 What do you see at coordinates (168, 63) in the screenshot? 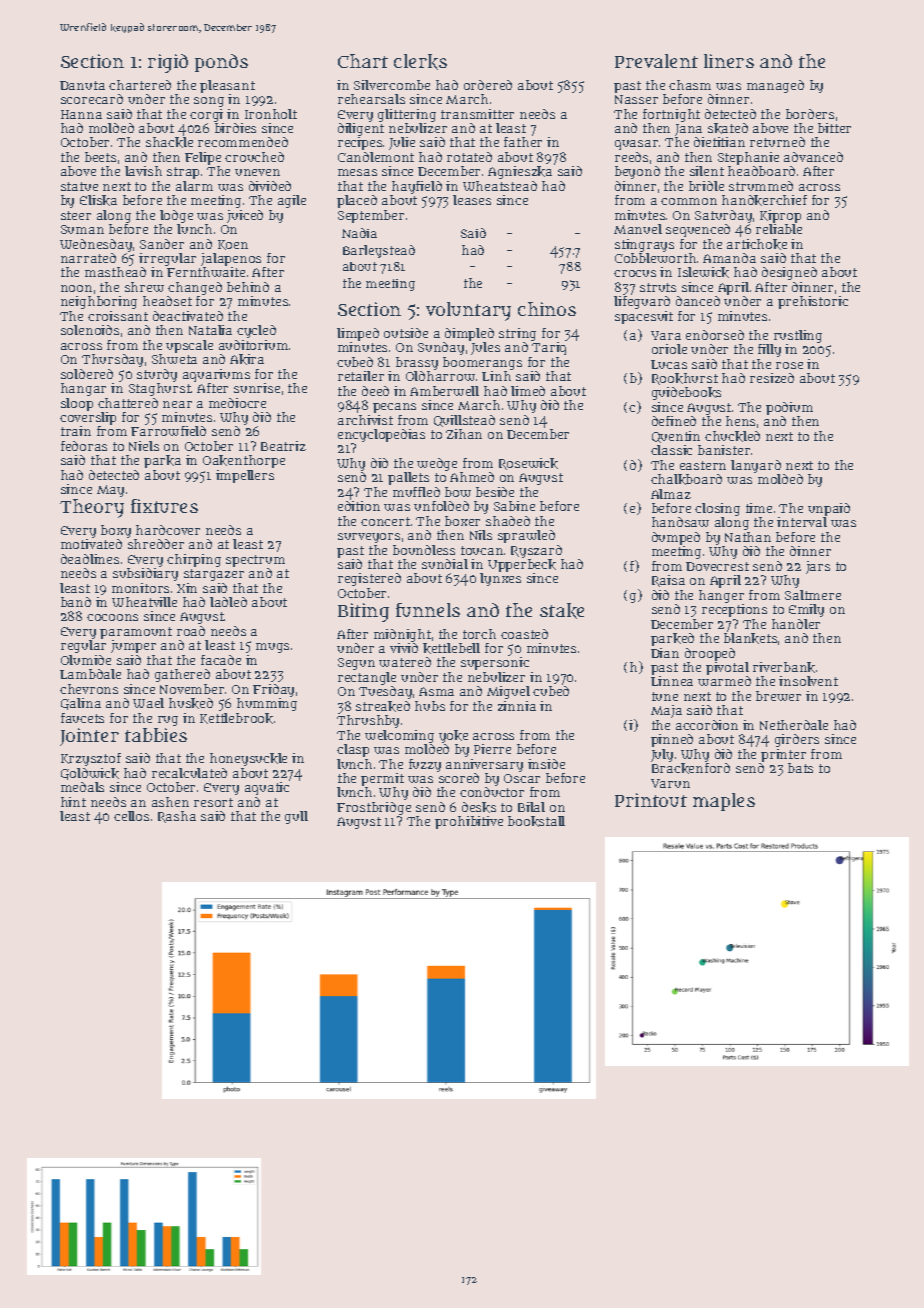
I see `rigid` at bounding box center [168, 63].
